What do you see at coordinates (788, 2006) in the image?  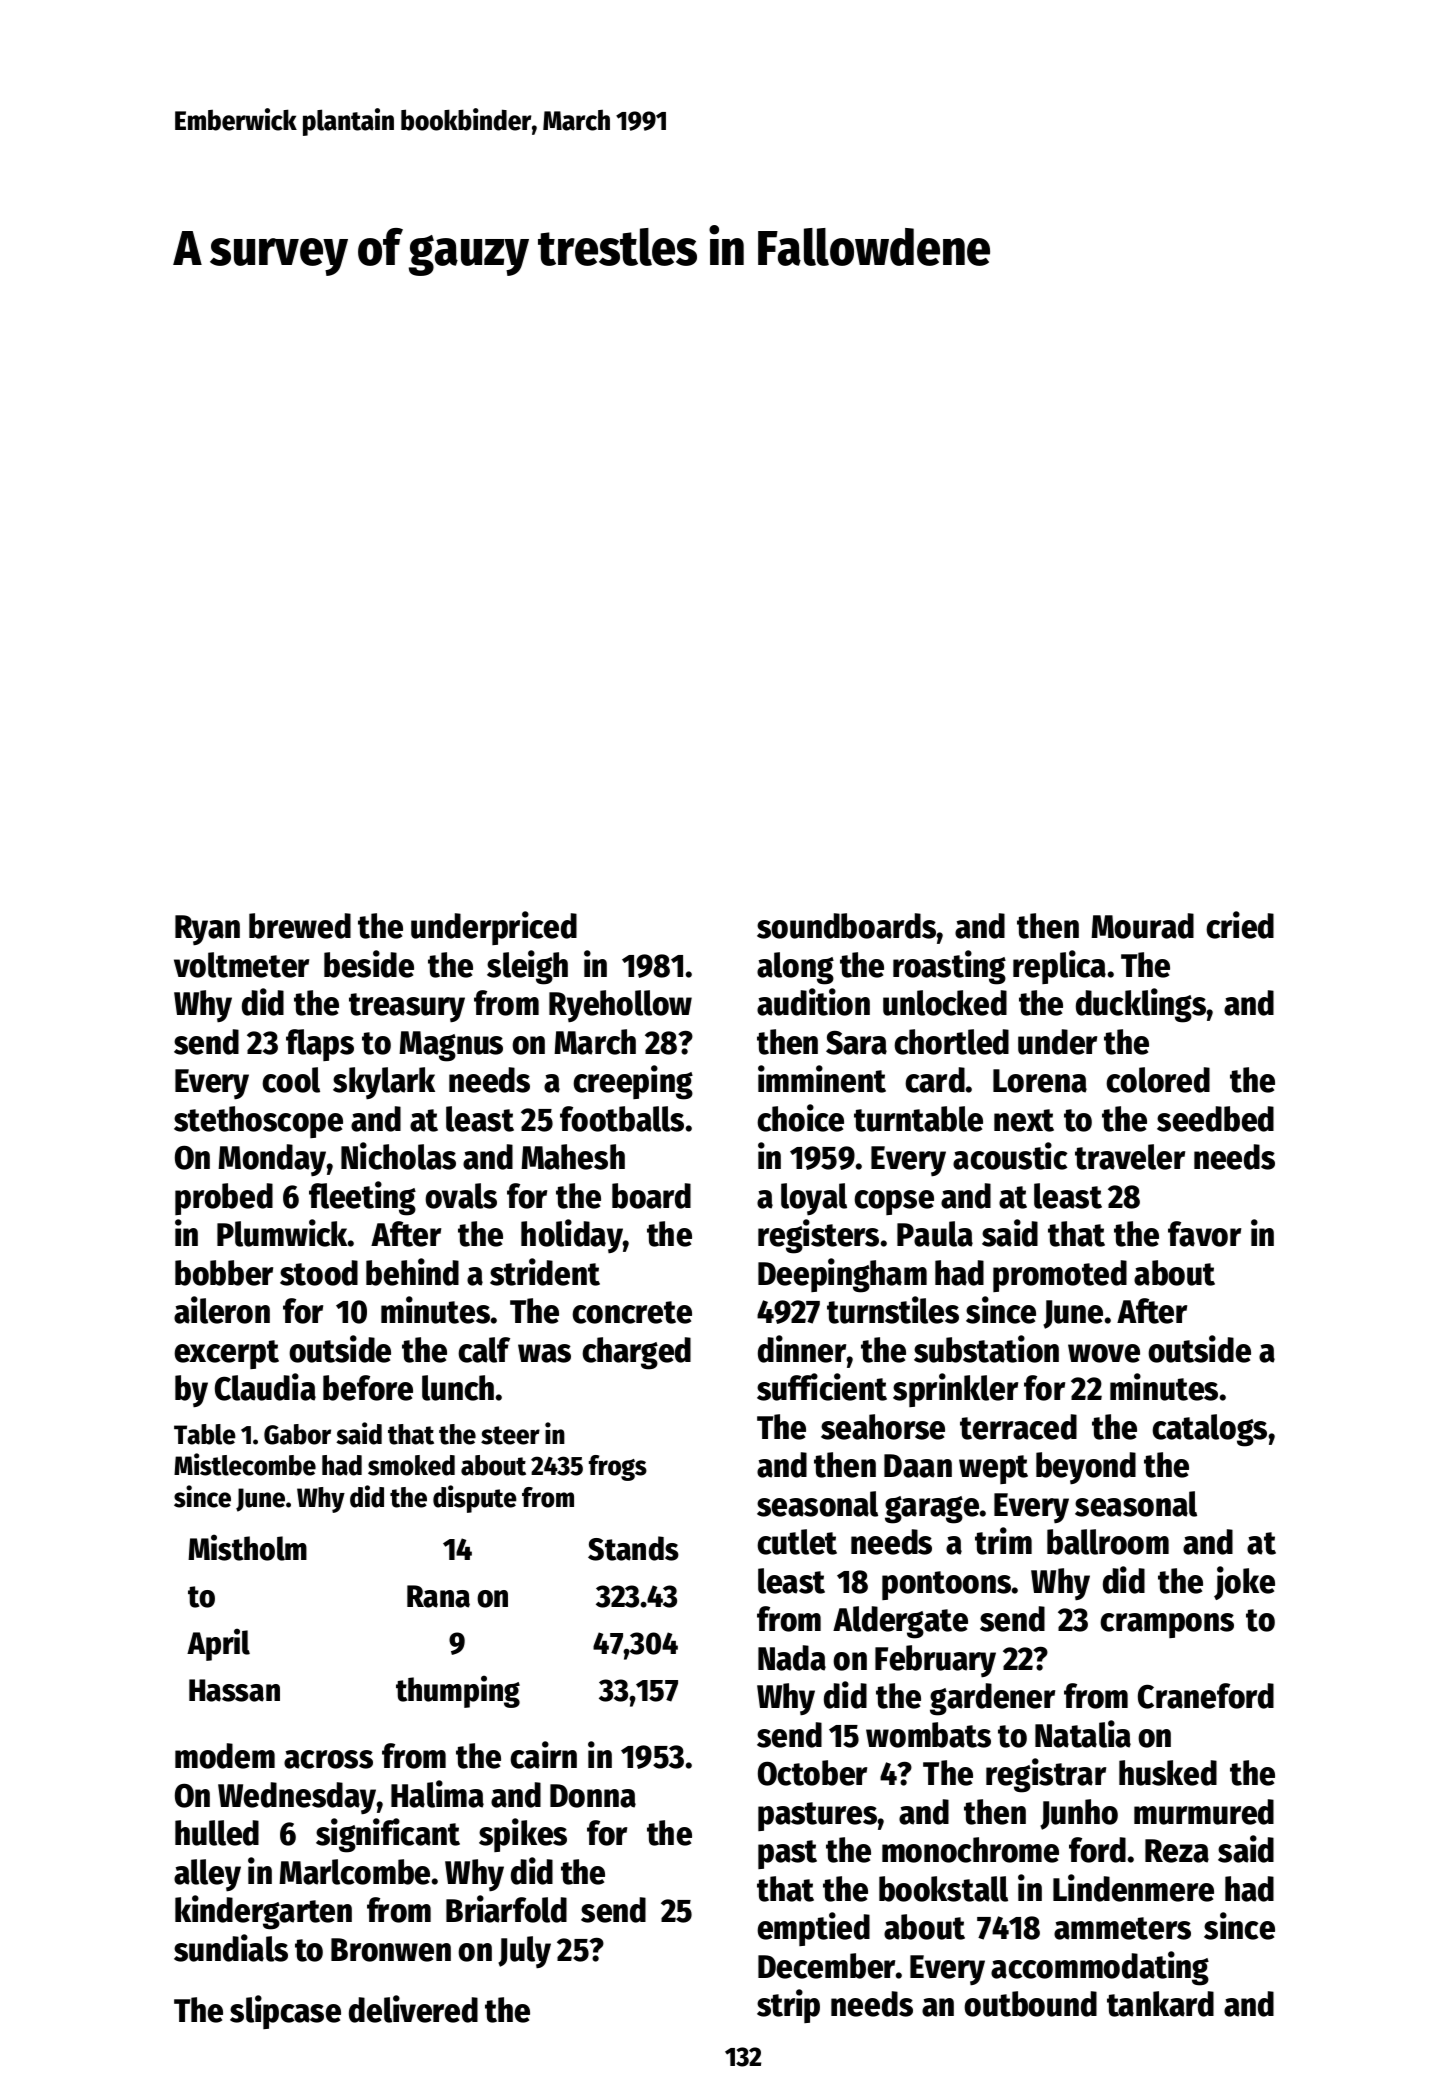 I see `strip` at bounding box center [788, 2006].
